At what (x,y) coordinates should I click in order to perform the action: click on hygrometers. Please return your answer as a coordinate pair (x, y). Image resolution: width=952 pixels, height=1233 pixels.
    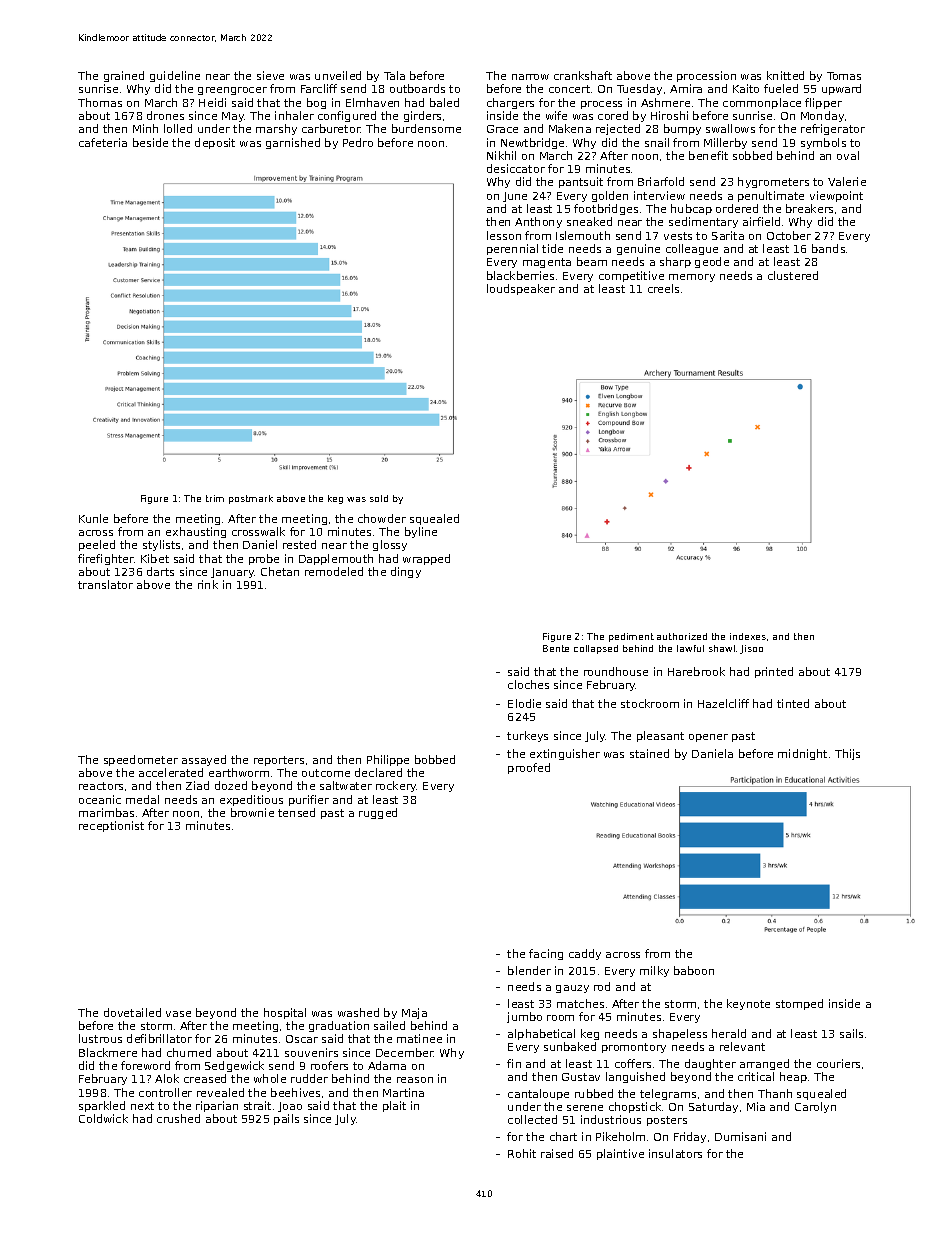
    Looking at the image, I should click on (773, 182).
